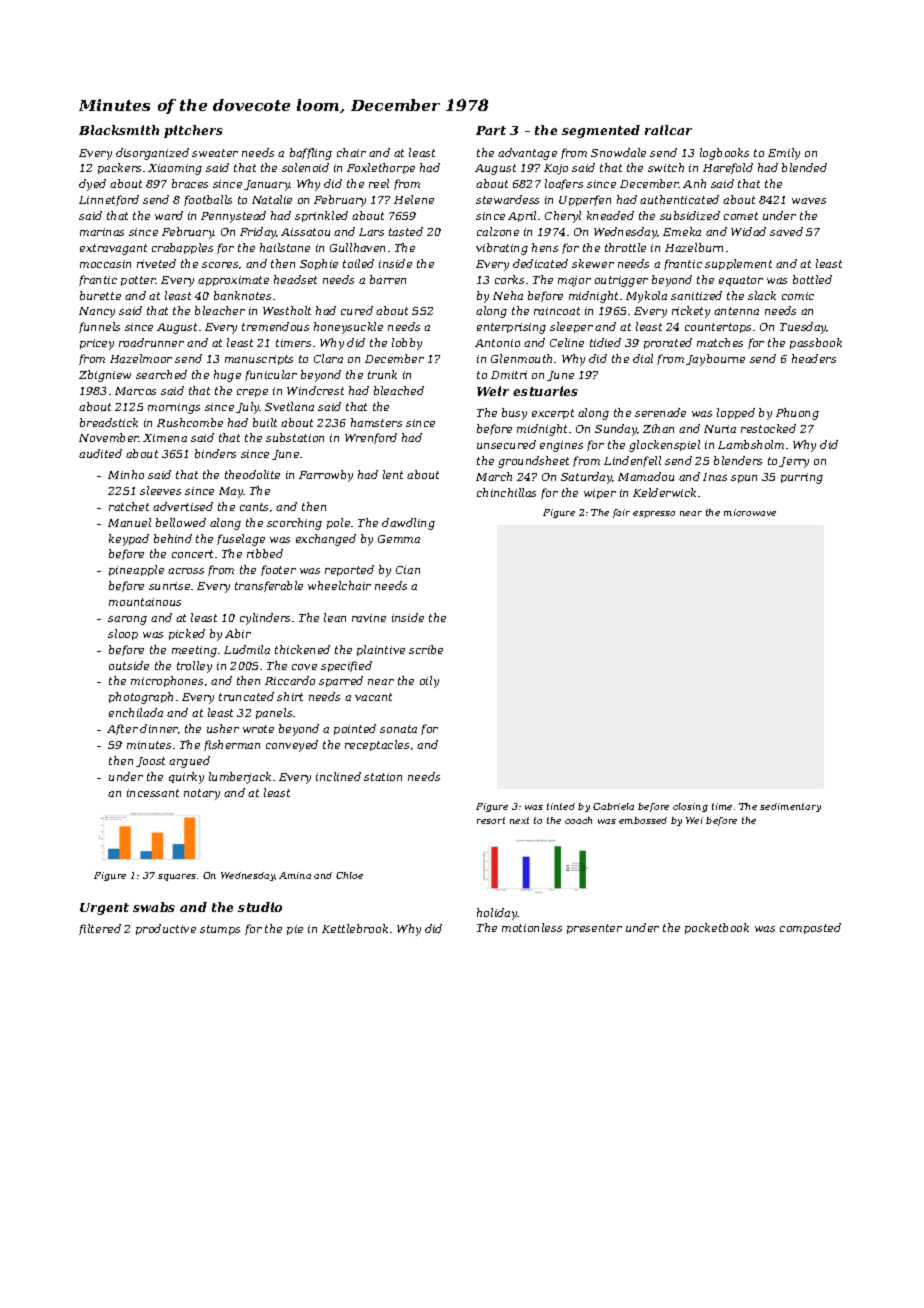 This screenshot has width=924, height=1308. Describe the element at coordinates (242, 295) in the screenshot. I see `banknotes` at that location.
